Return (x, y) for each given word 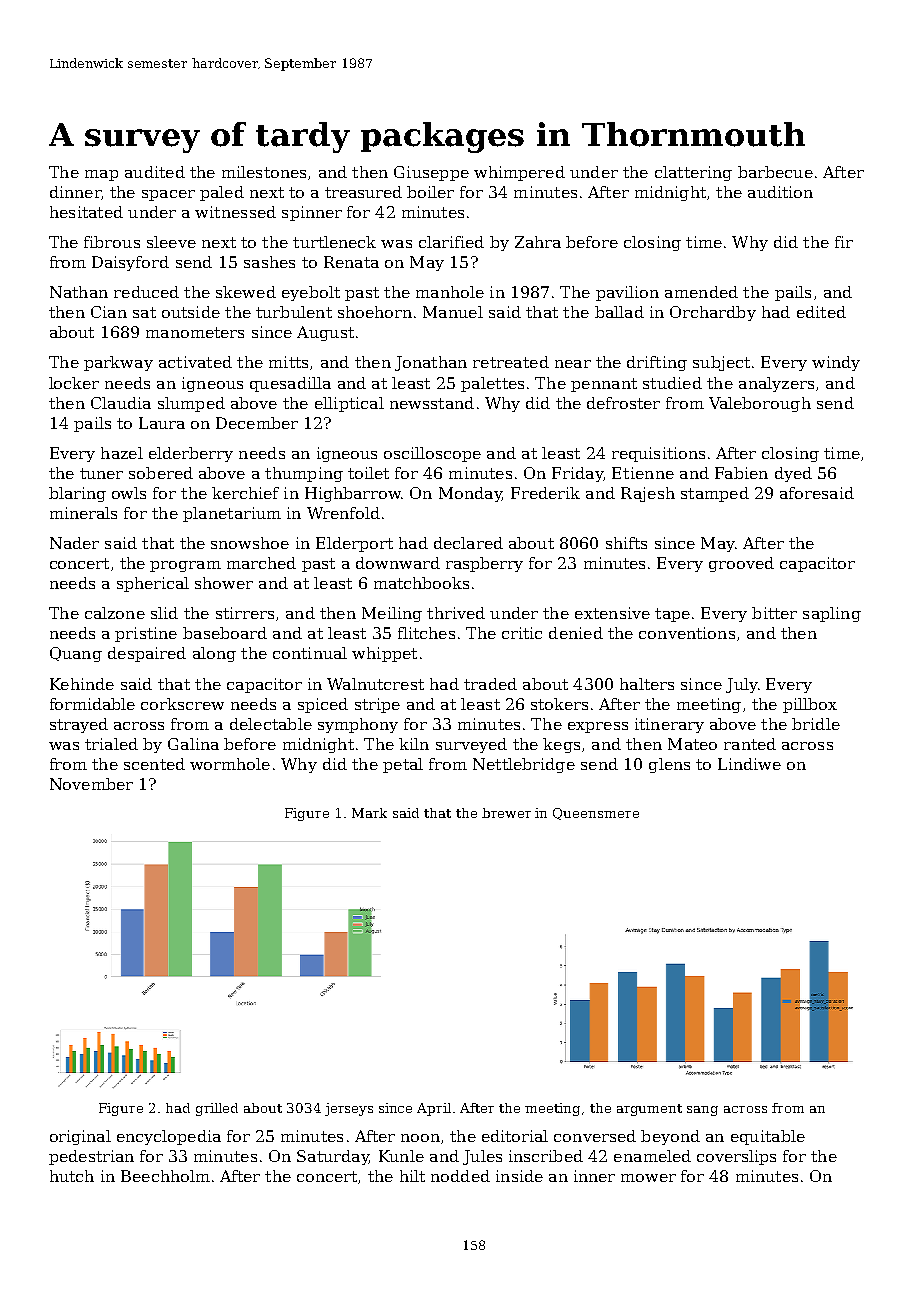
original (80, 1137)
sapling (832, 614)
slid (164, 613)
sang (702, 1111)
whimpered (519, 173)
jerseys (349, 1109)
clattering (693, 173)
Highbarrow (353, 494)
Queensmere (596, 814)
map (101, 175)
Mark (369, 813)
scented (154, 764)
